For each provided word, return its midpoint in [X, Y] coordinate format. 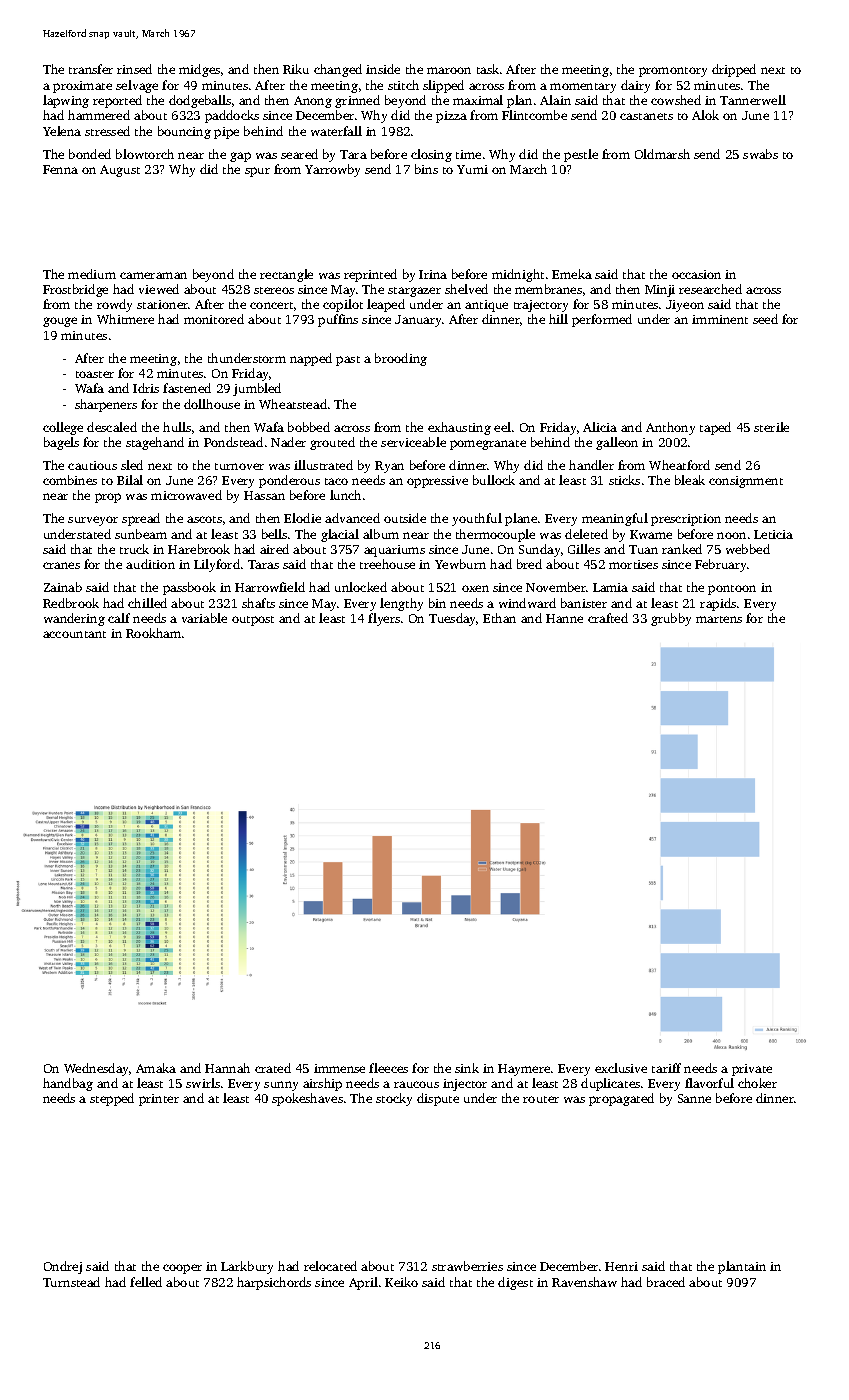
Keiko [401, 1282]
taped [715, 428]
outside [405, 518]
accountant [74, 634]
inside [383, 69]
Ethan [499, 618]
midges [199, 70]
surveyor [93, 521]
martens [719, 619]
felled [146, 1282]
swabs [760, 154]
